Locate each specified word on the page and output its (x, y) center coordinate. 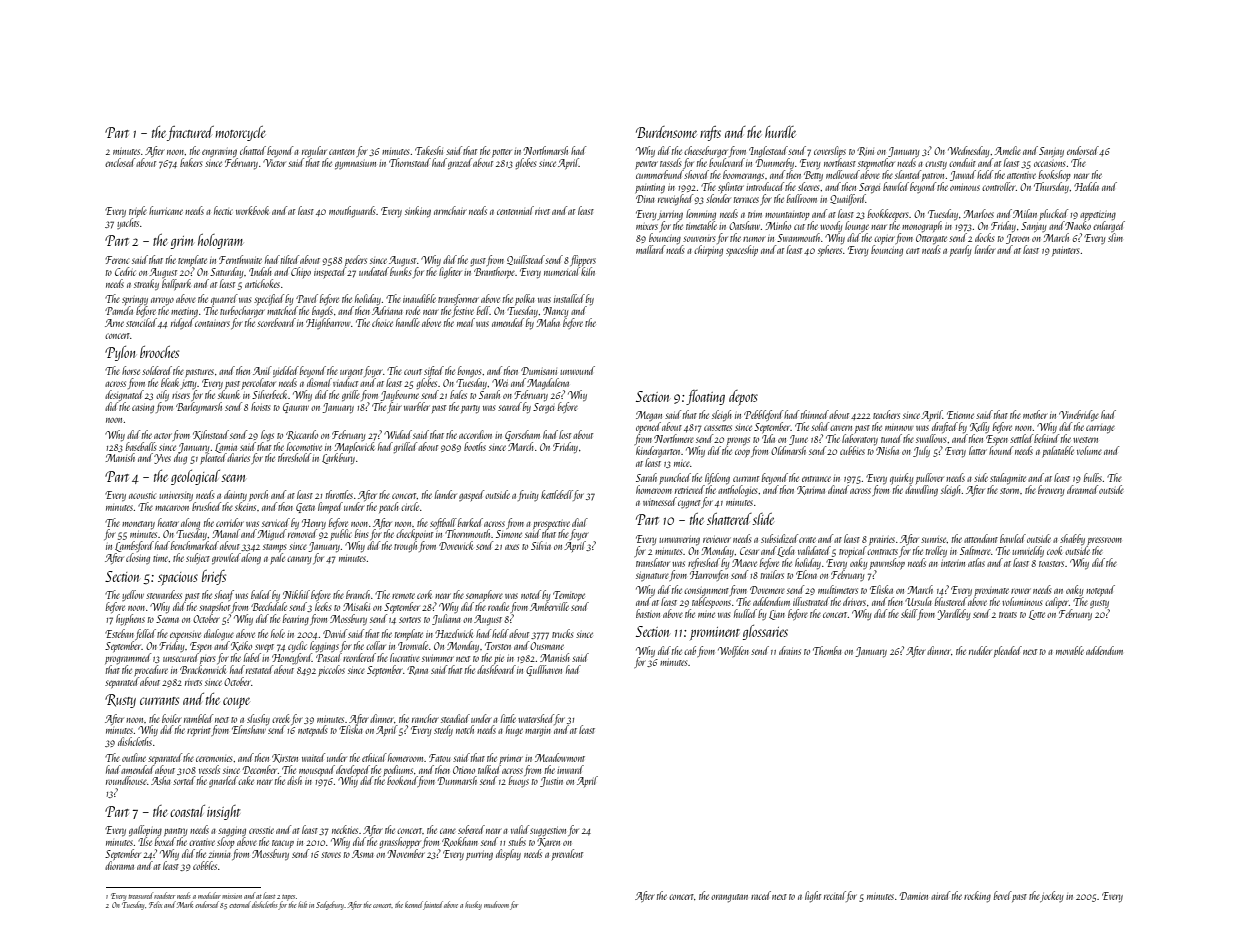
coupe (236, 702)
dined (838, 489)
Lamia (226, 448)
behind (1046, 438)
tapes (288, 898)
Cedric (125, 271)
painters (1065, 252)
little (508, 718)
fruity (528, 495)
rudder (980, 650)
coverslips (830, 151)
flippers (583, 260)
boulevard (727, 162)
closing (138, 558)
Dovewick (456, 545)
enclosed (120, 162)
